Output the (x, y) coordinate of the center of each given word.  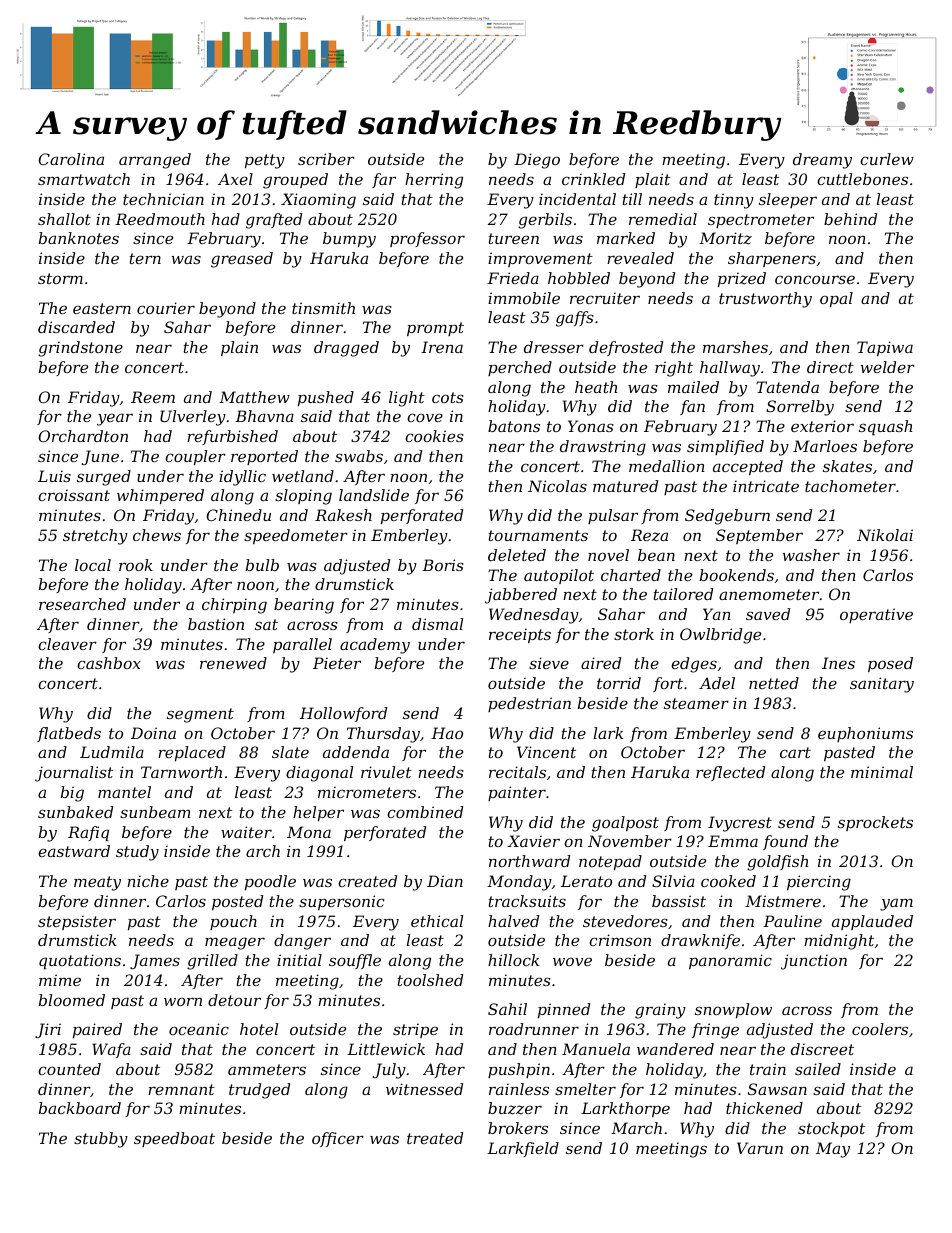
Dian (445, 881)
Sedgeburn (727, 517)
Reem (153, 397)
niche (148, 881)
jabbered (521, 596)
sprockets (875, 823)
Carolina (71, 159)
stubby (101, 1140)
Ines (838, 663)
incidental (577, 199)
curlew (887, 159)
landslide (374, 495)
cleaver (67, 644)
